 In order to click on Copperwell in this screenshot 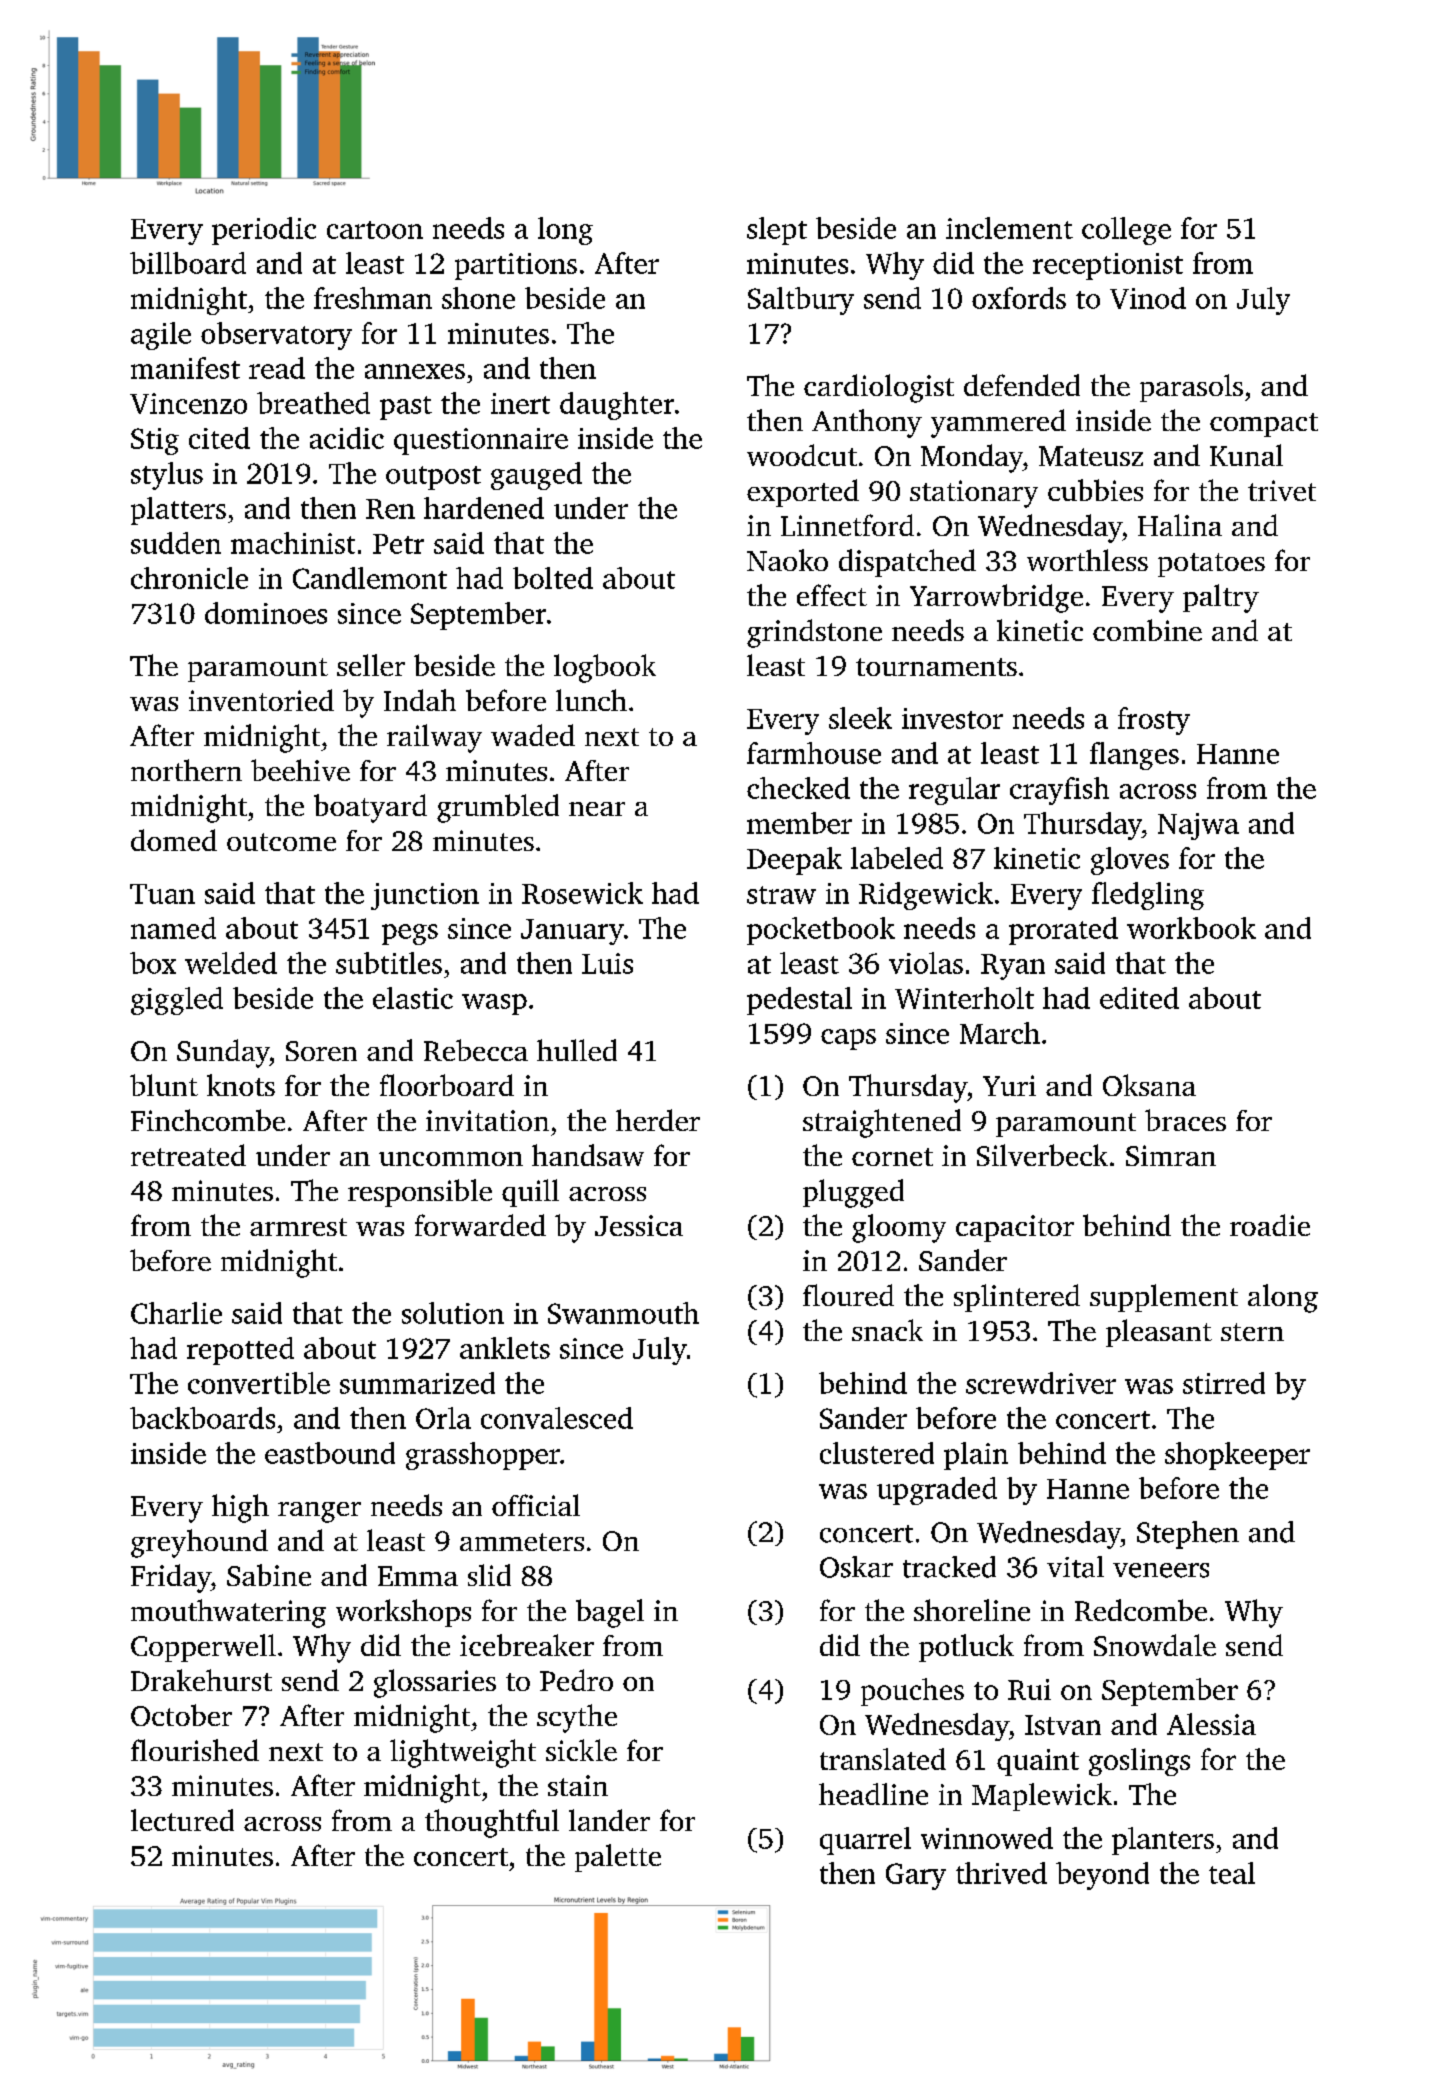, I will do `click(203, 1648)`.
